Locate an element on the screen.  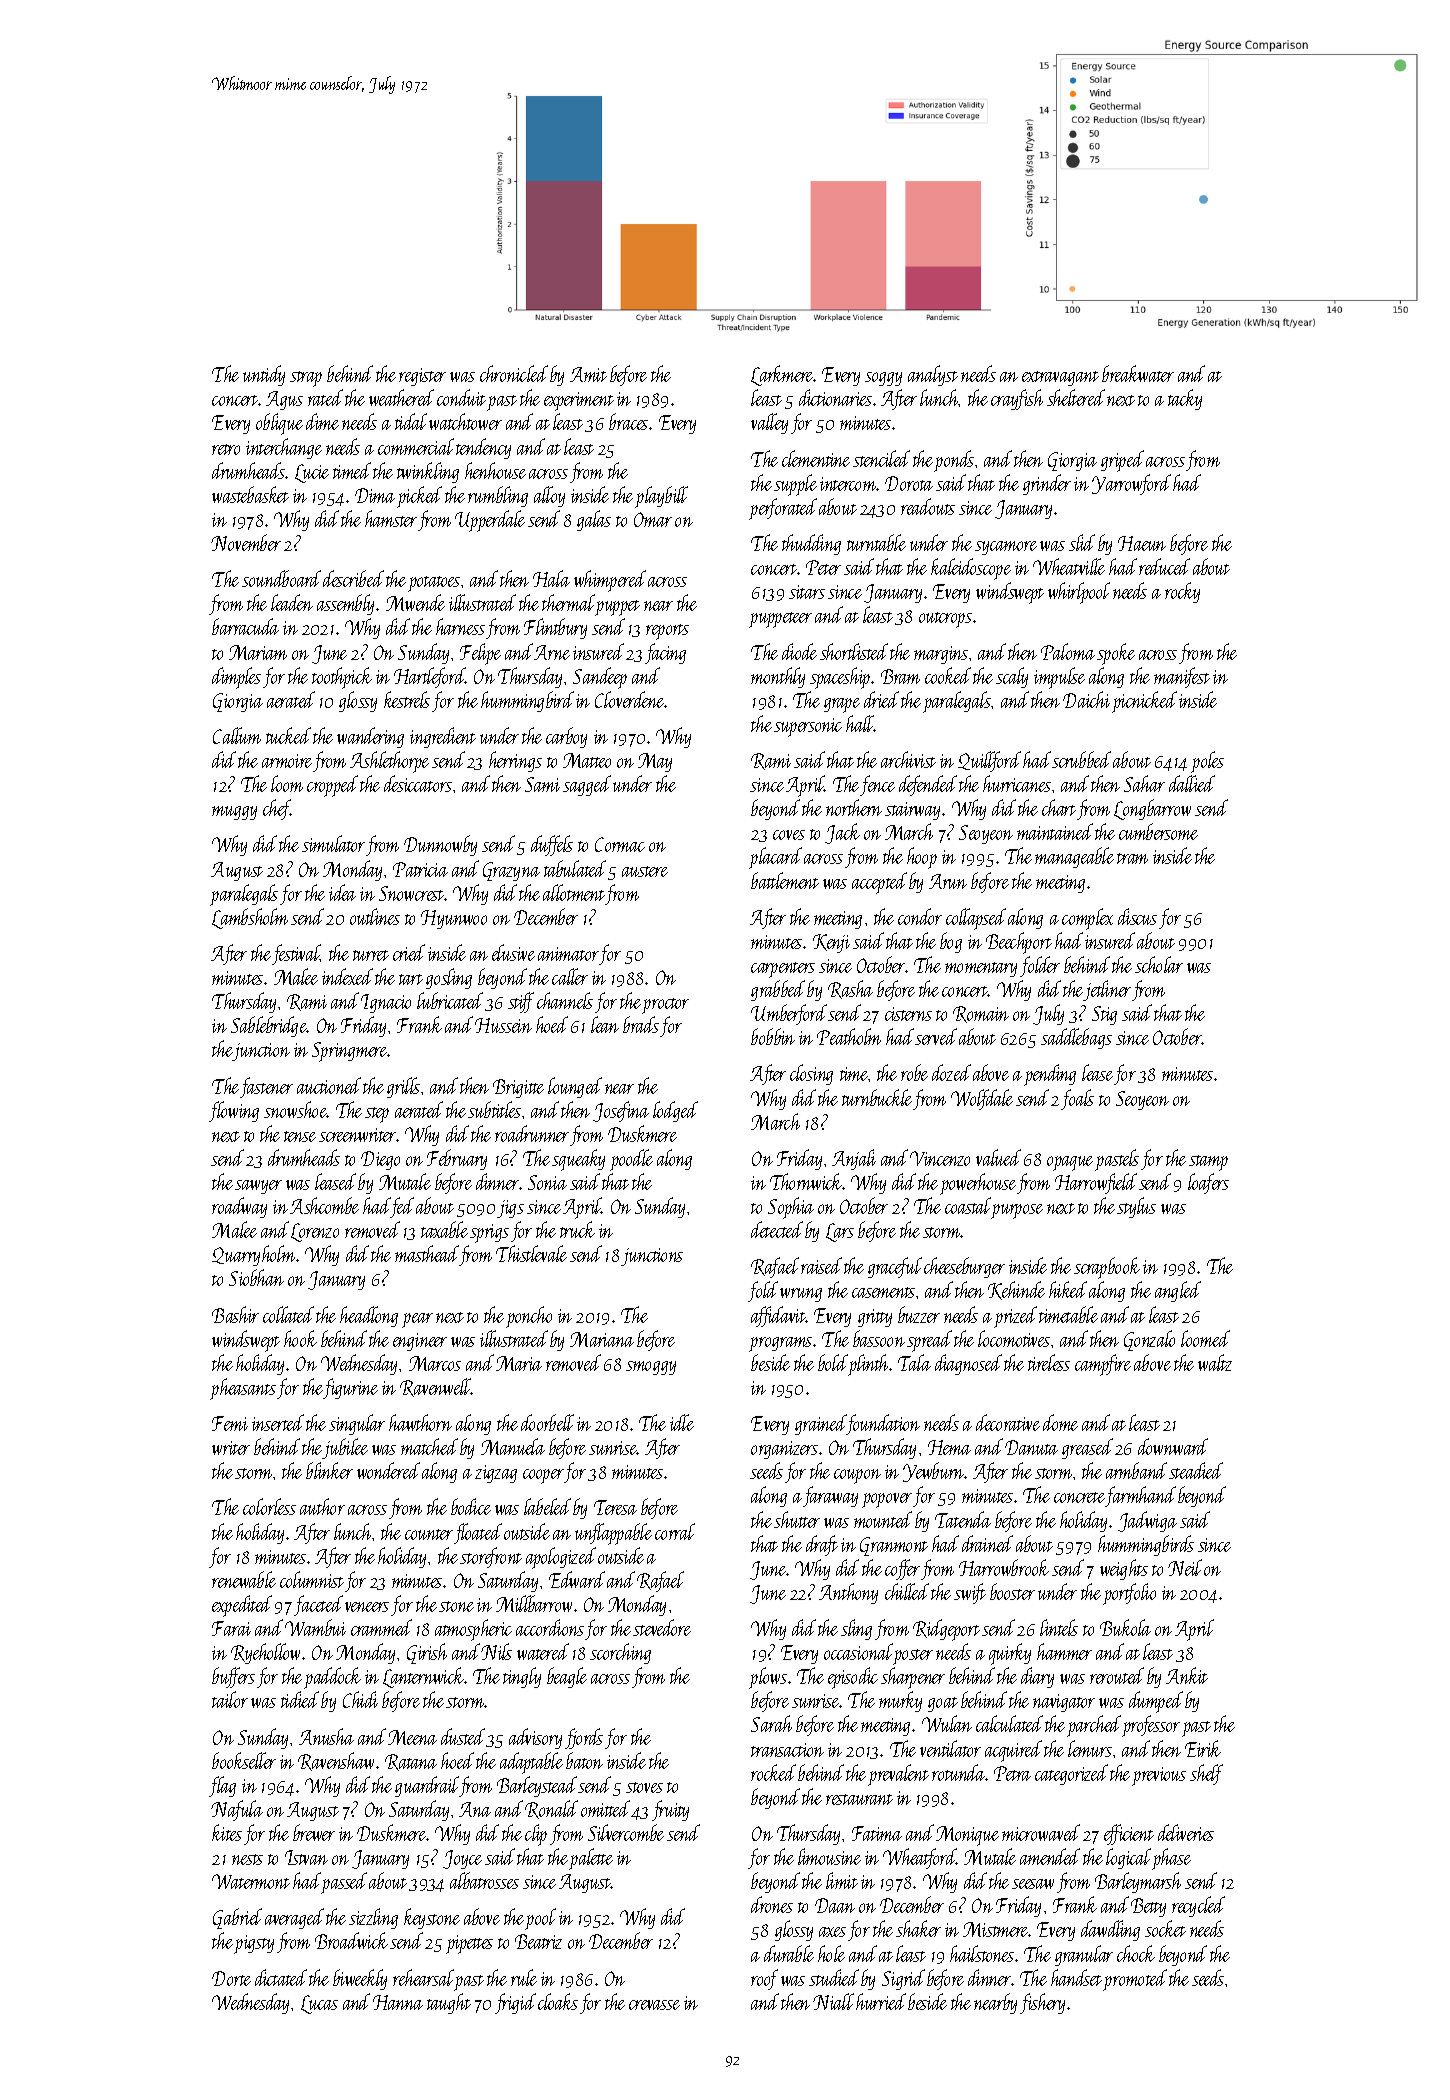
crevasse is located at coordinates (654, 2005).
